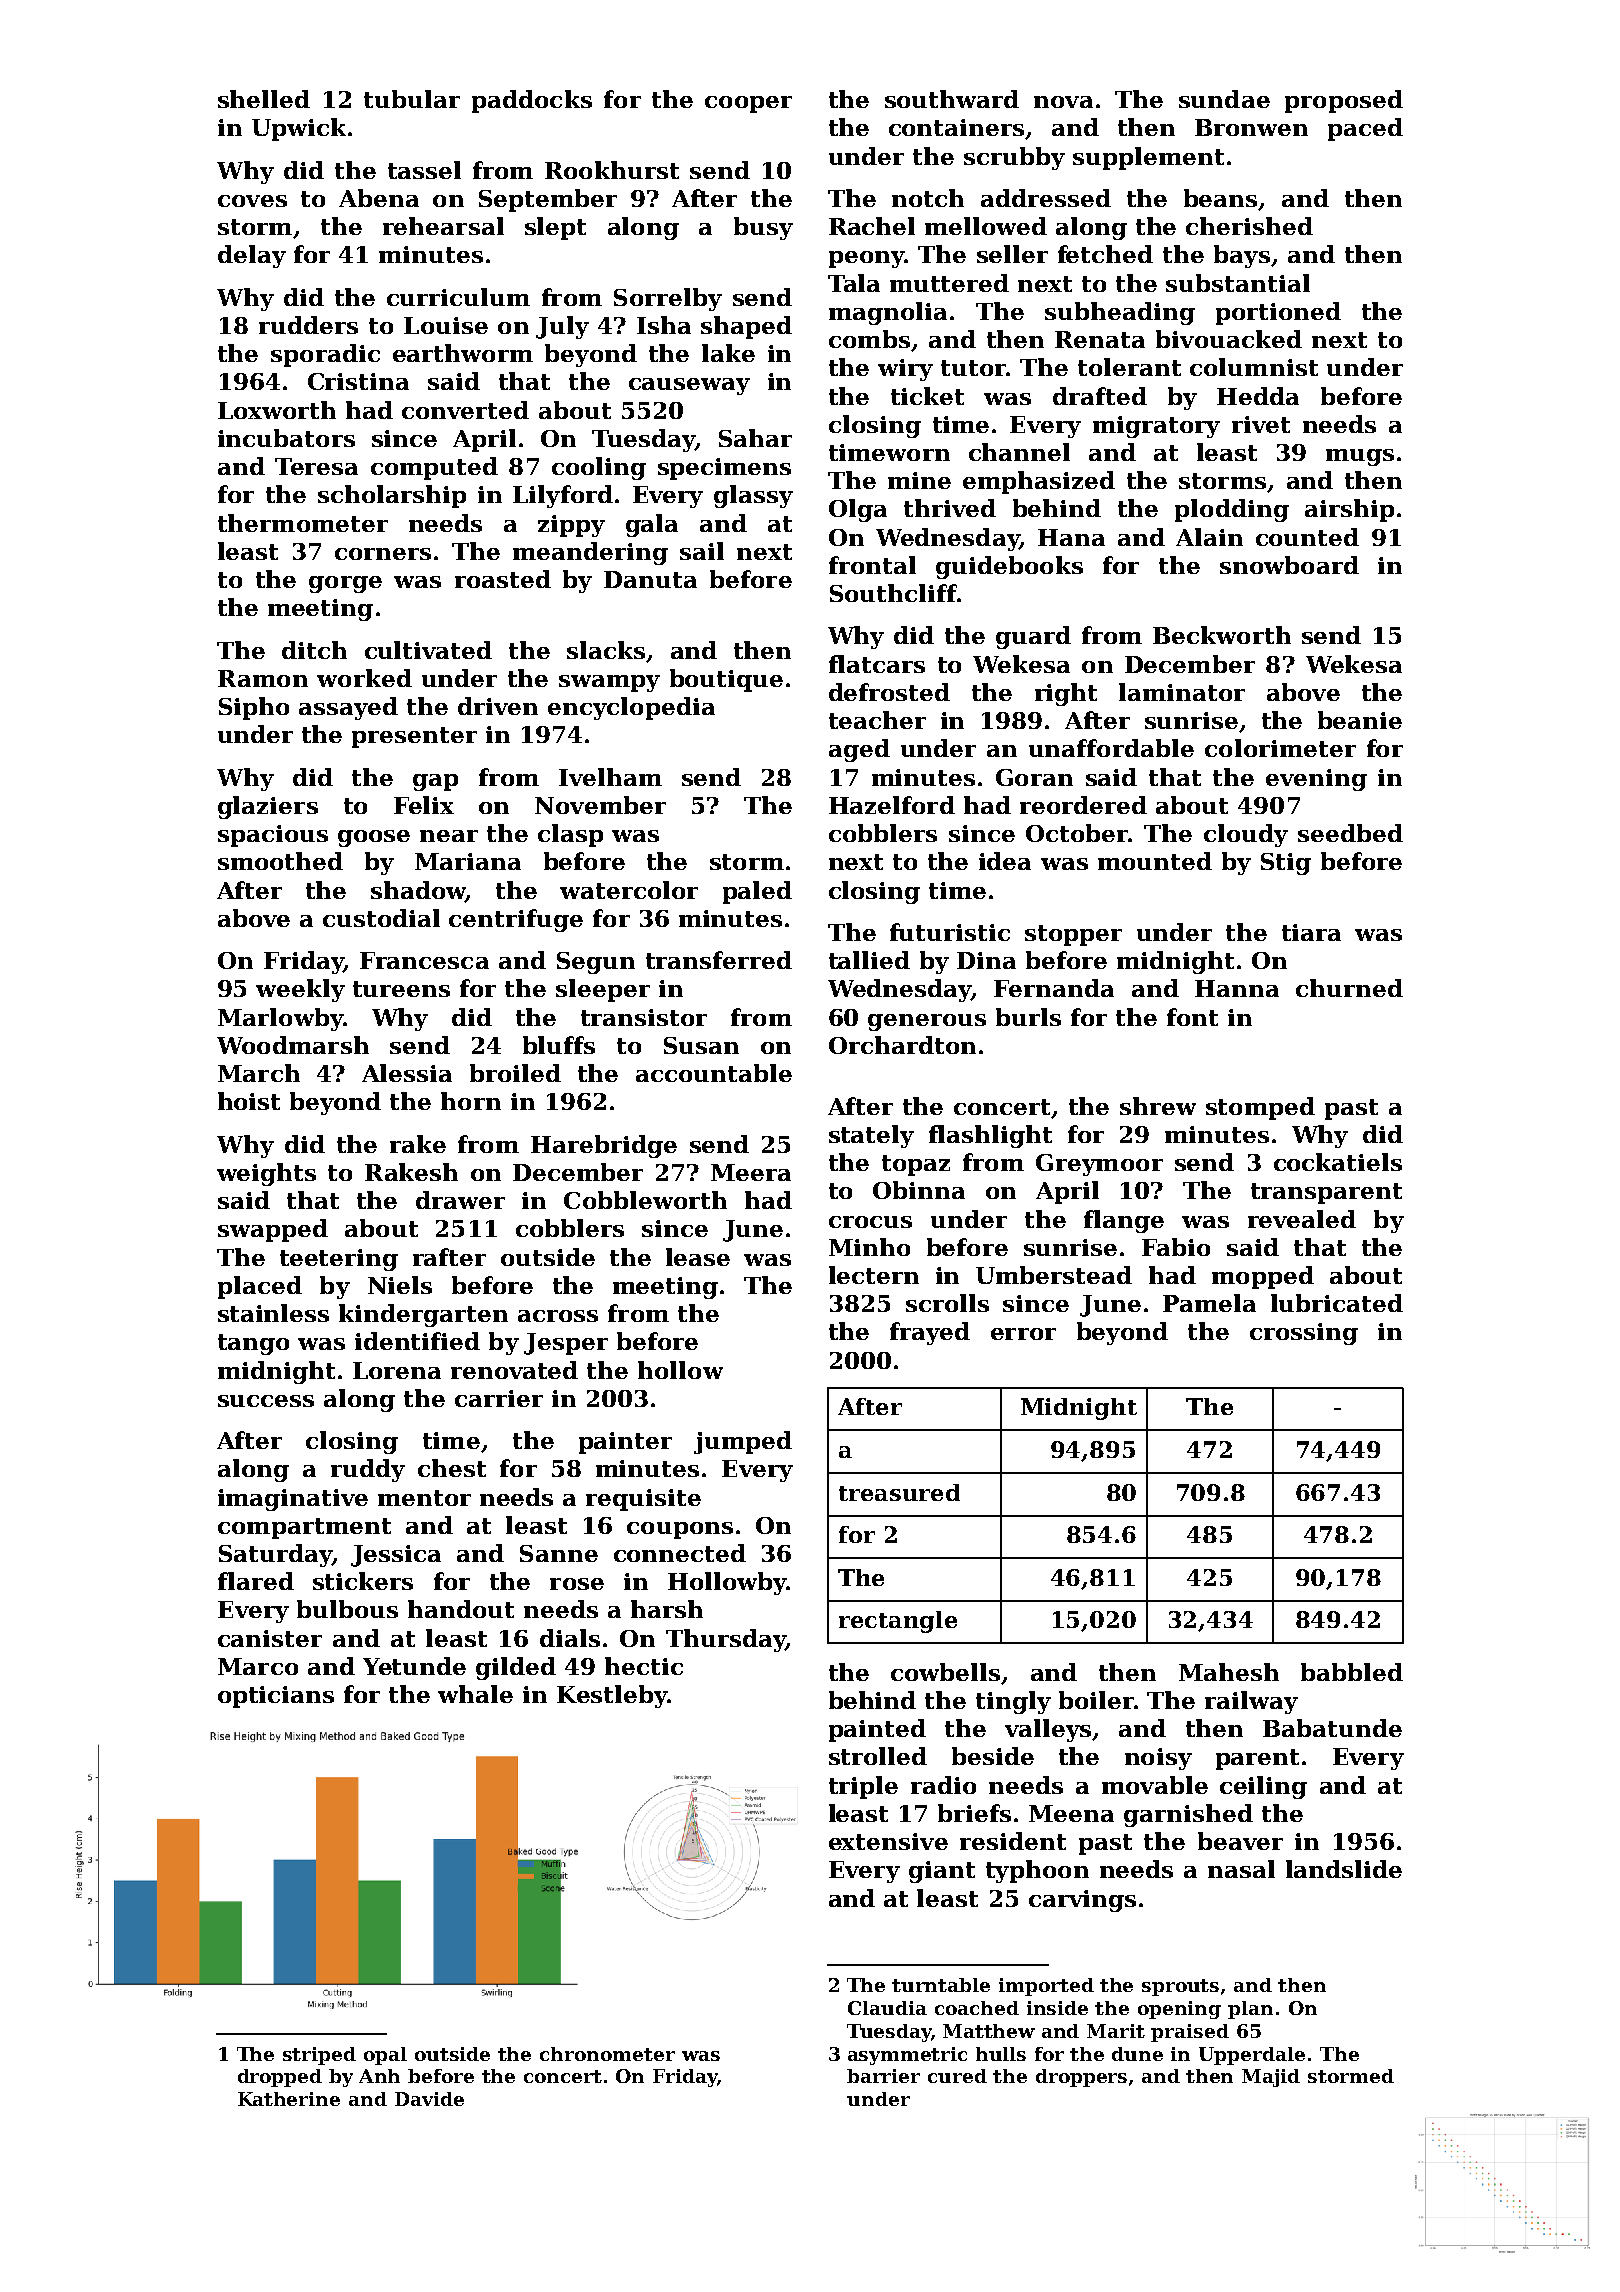 The width and height of the document is (1620, 2292). I want to click on Meena, so click(1071, 1813).
